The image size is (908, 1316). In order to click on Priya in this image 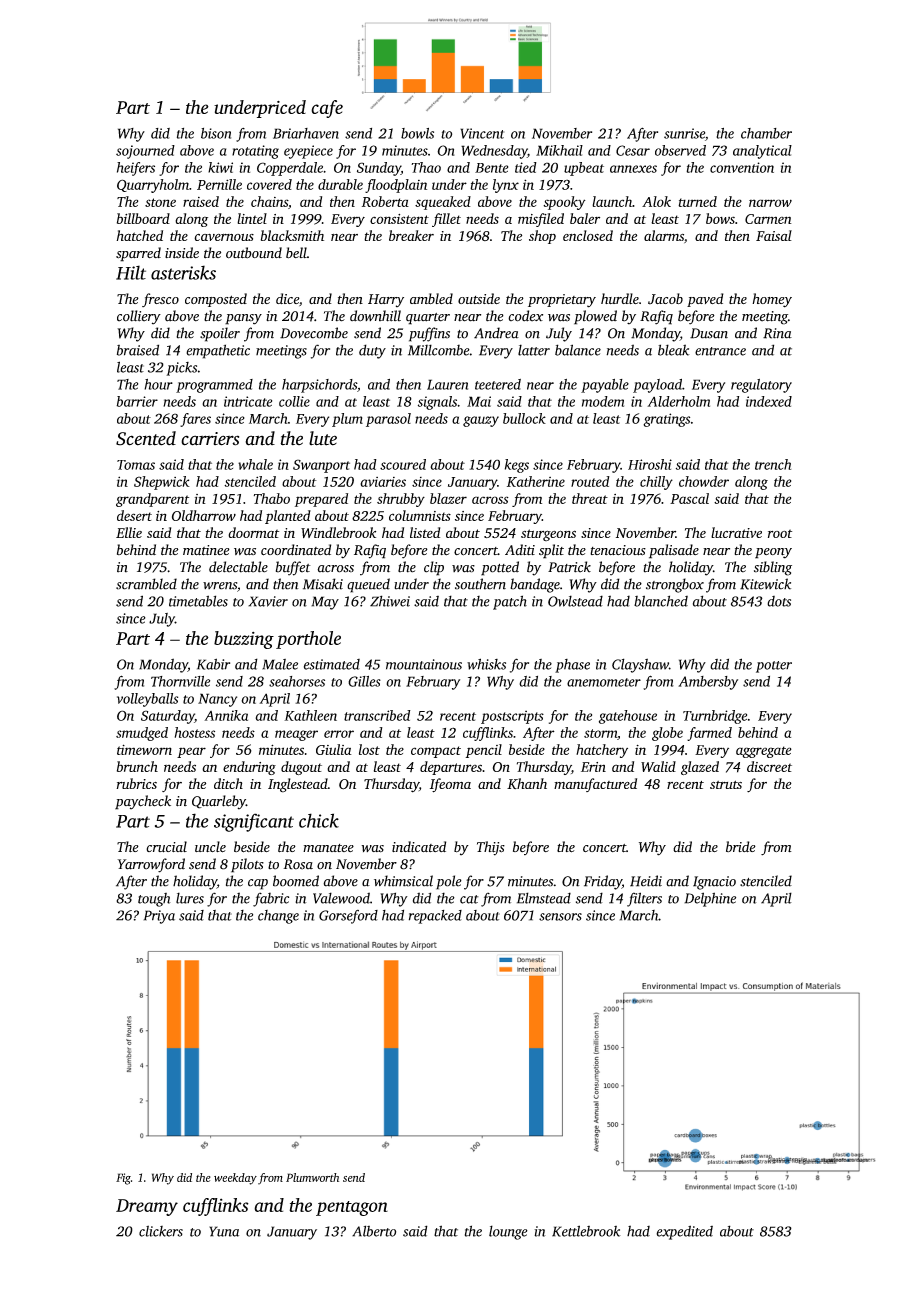, I will do `click(159, 917)`.
